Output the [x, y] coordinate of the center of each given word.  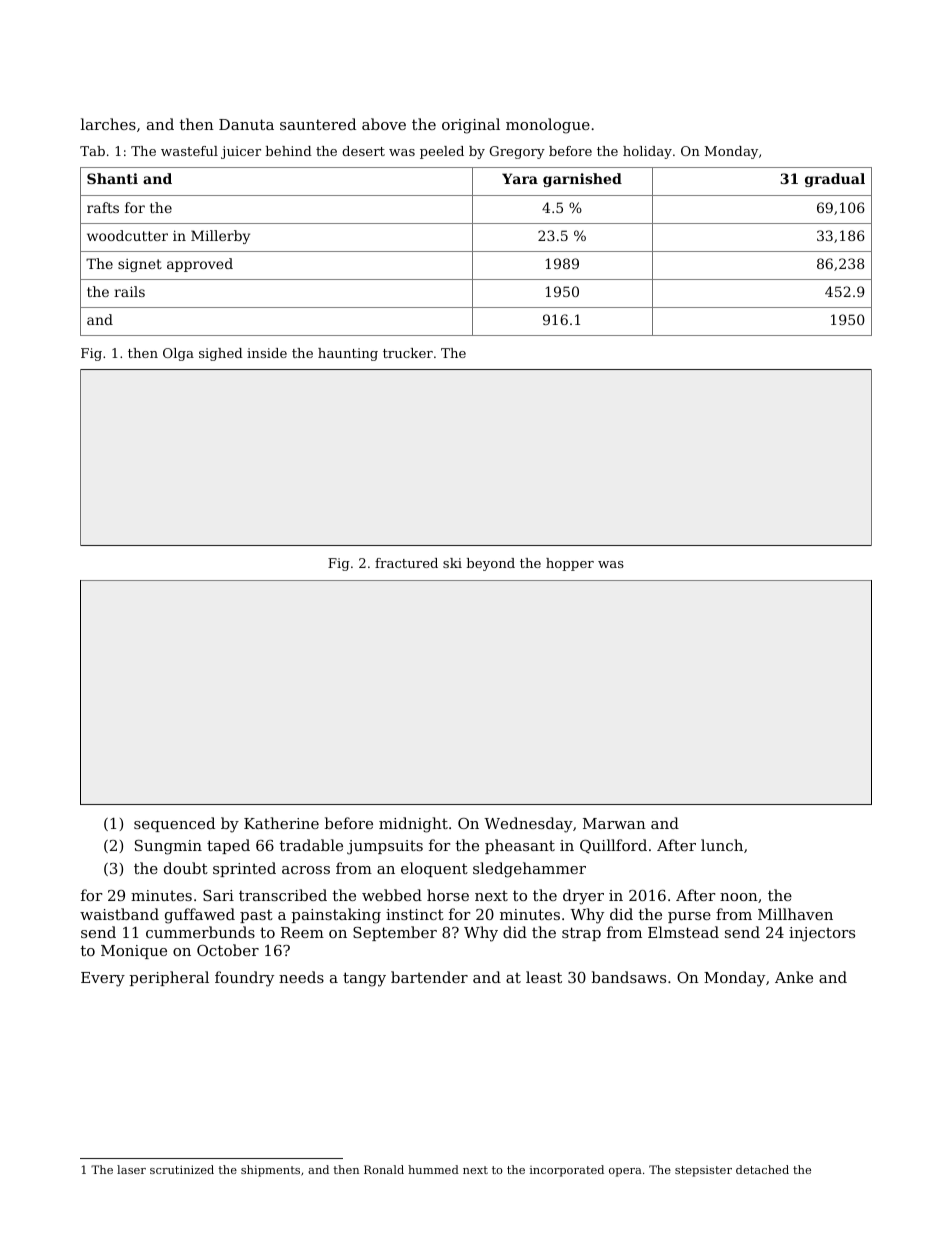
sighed [221, 354]
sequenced [174, 824]
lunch [722, 845]
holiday [647, 152]
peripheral [169, 978]
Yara [520, 178]
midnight [413, 825]
